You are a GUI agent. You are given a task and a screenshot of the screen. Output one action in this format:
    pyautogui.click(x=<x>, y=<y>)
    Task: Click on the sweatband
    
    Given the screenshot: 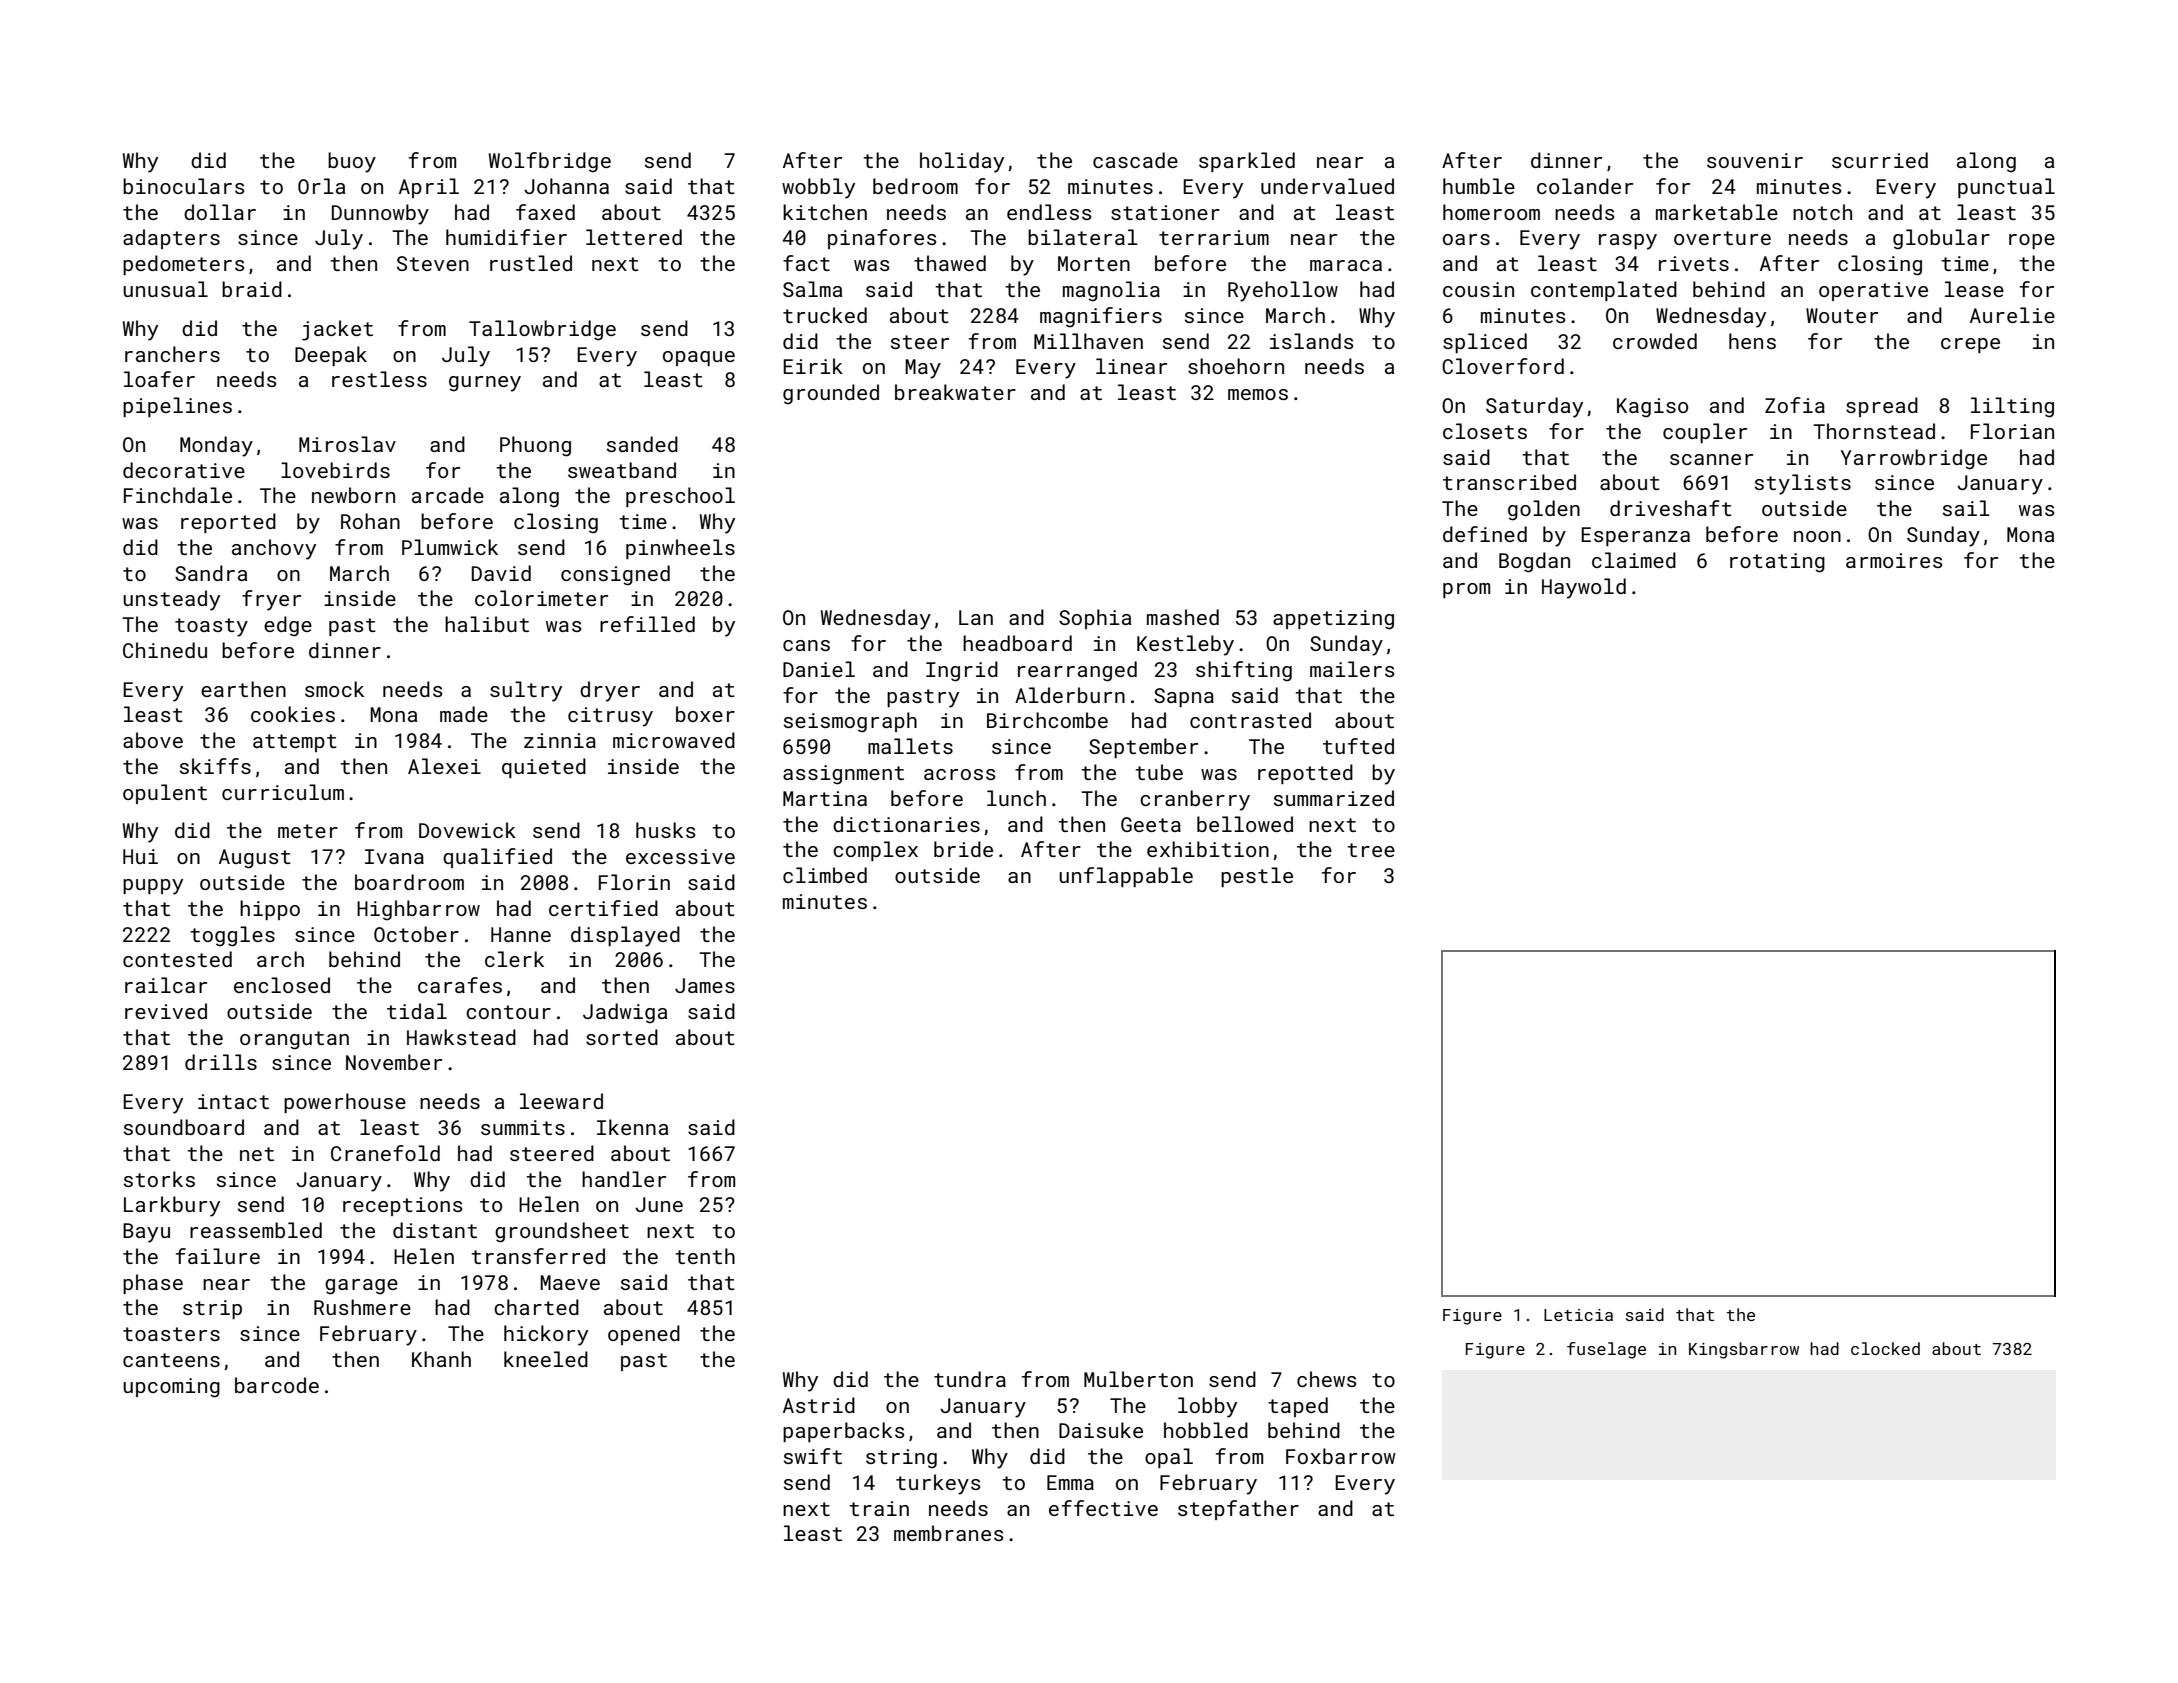 What is the action you would take?
    pyautogui.click(x=622, y=470)
